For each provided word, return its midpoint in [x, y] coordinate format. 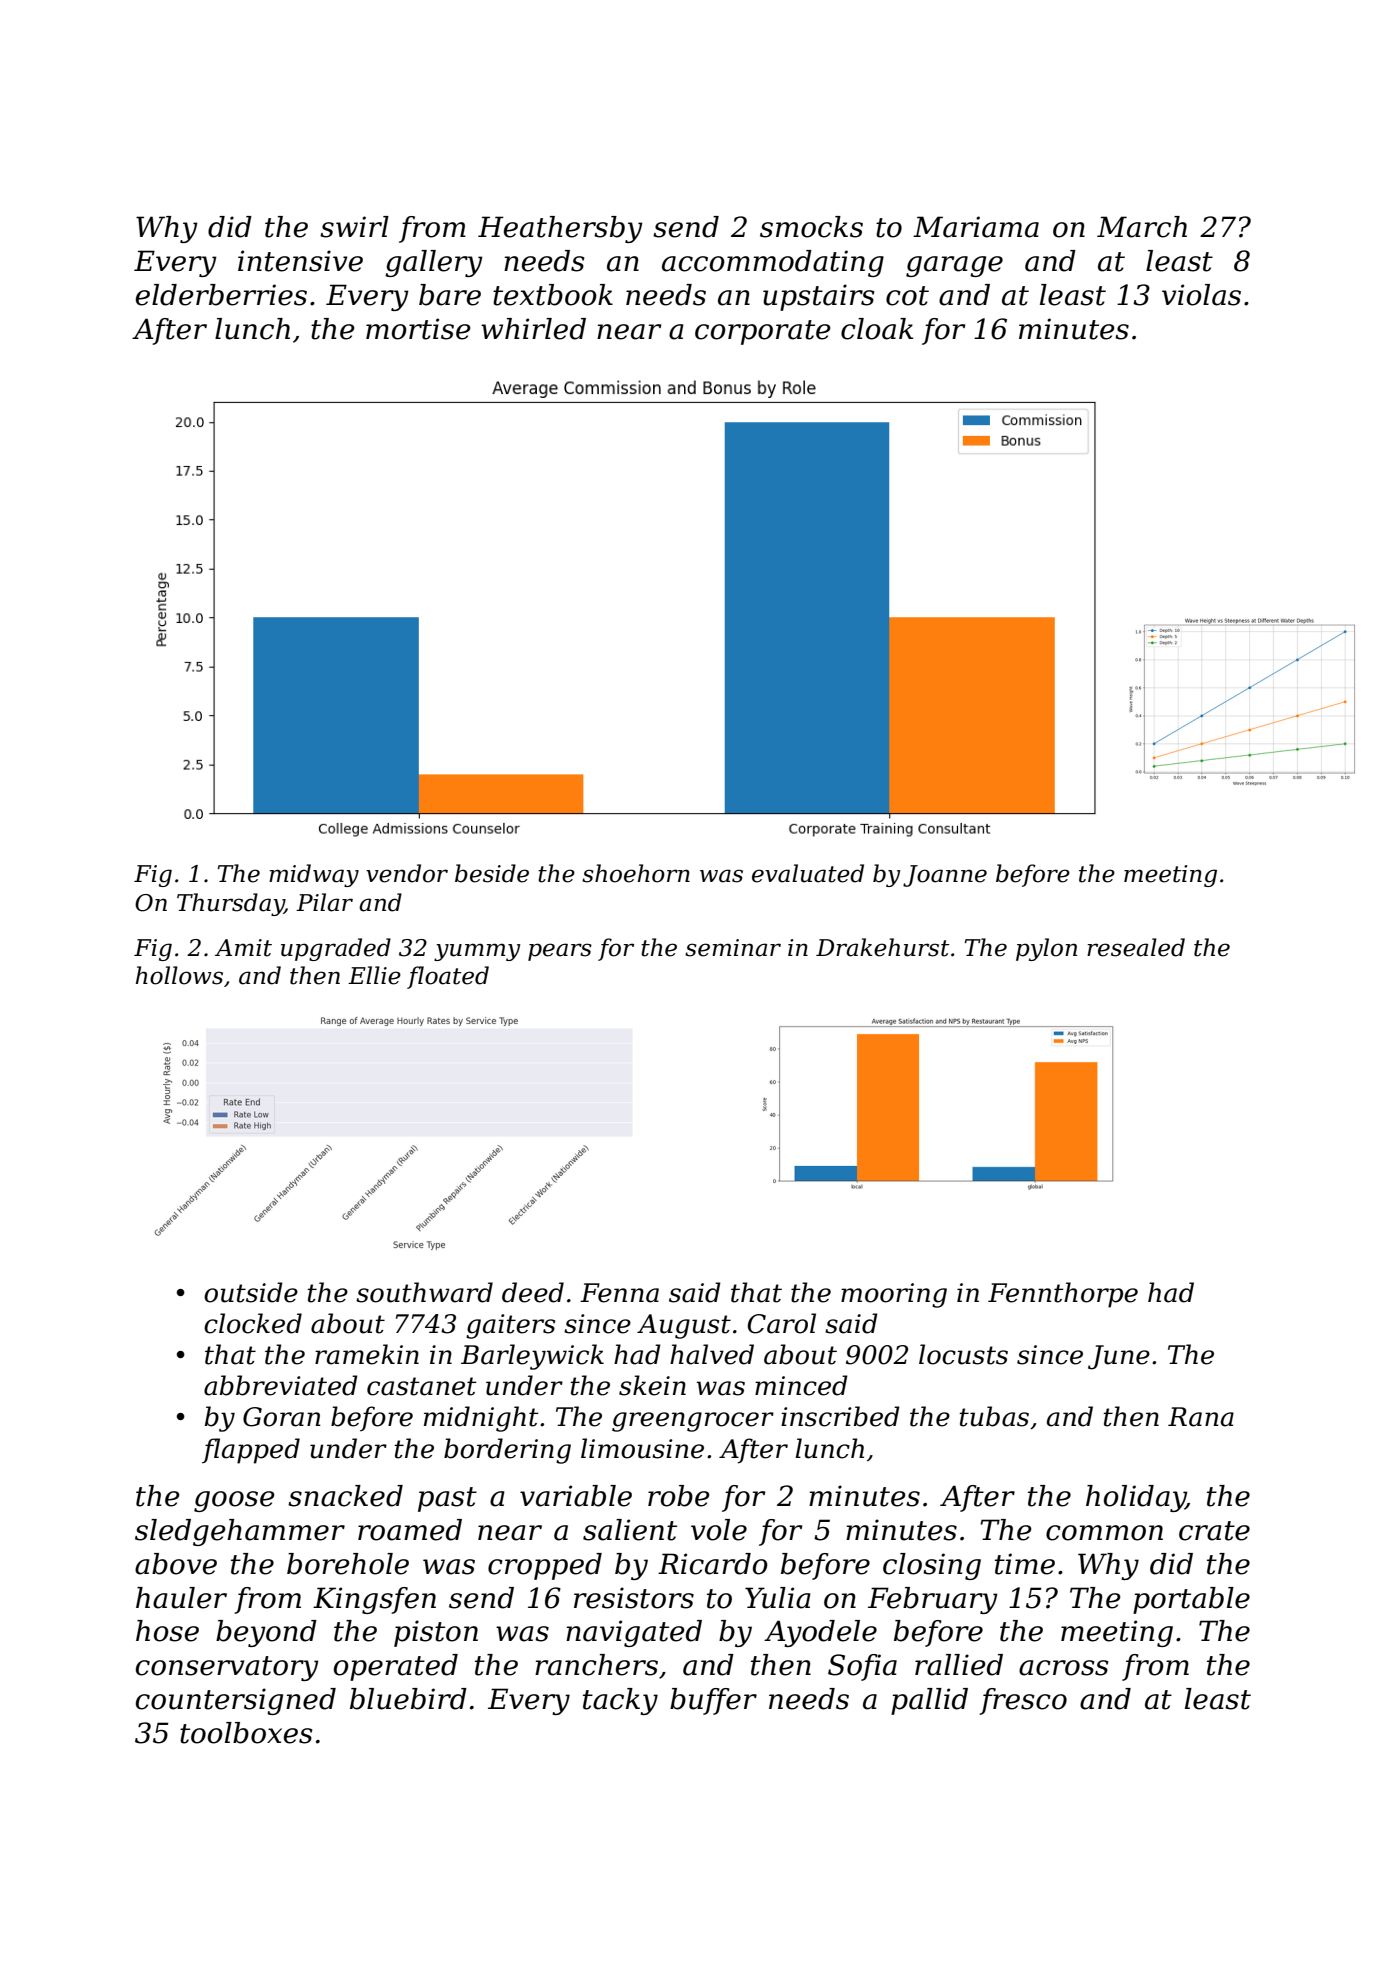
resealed [1136, 947]
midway [314, 875]
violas [1201, 295]
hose [167, 1631]
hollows [179, 975]
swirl [354, 227]
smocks [811, 227]
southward [424, 1292]
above [176, 1564]
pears [560, 952]
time [1025, 1564]
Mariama [976, 227]
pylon [1046, 949]
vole [719, 1530]
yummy [477, 952]
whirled [533, 329]
